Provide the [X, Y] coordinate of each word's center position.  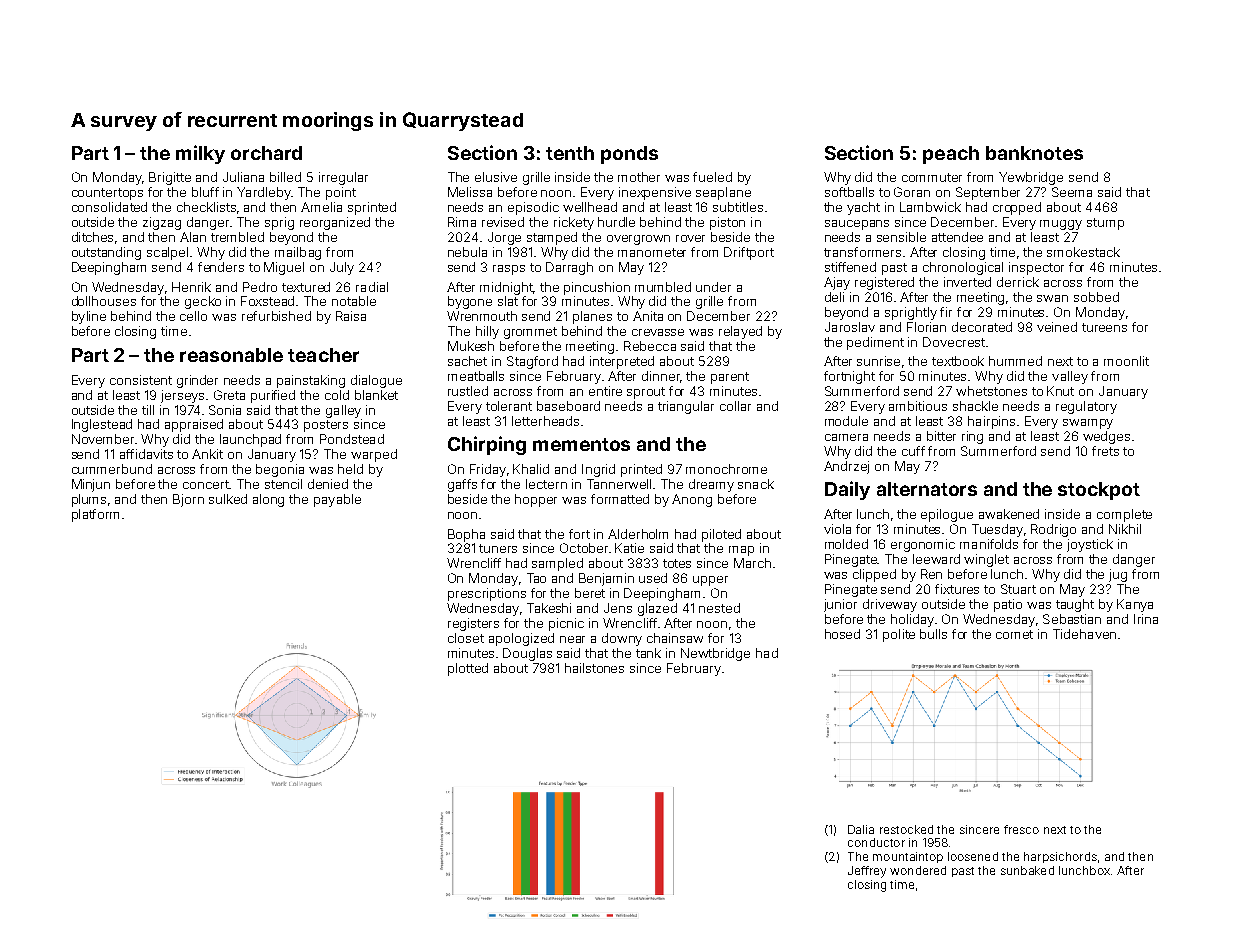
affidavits [146, 454]
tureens [1104, 327]
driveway [890, 605]
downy [622, 639]
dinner [661, 376]
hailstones [594, 668]
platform [95, 515]
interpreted [622, 362]
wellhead [590, 207]
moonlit [1126, 361]
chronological [963, 268]
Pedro [260, 287]
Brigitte [170, 178]
